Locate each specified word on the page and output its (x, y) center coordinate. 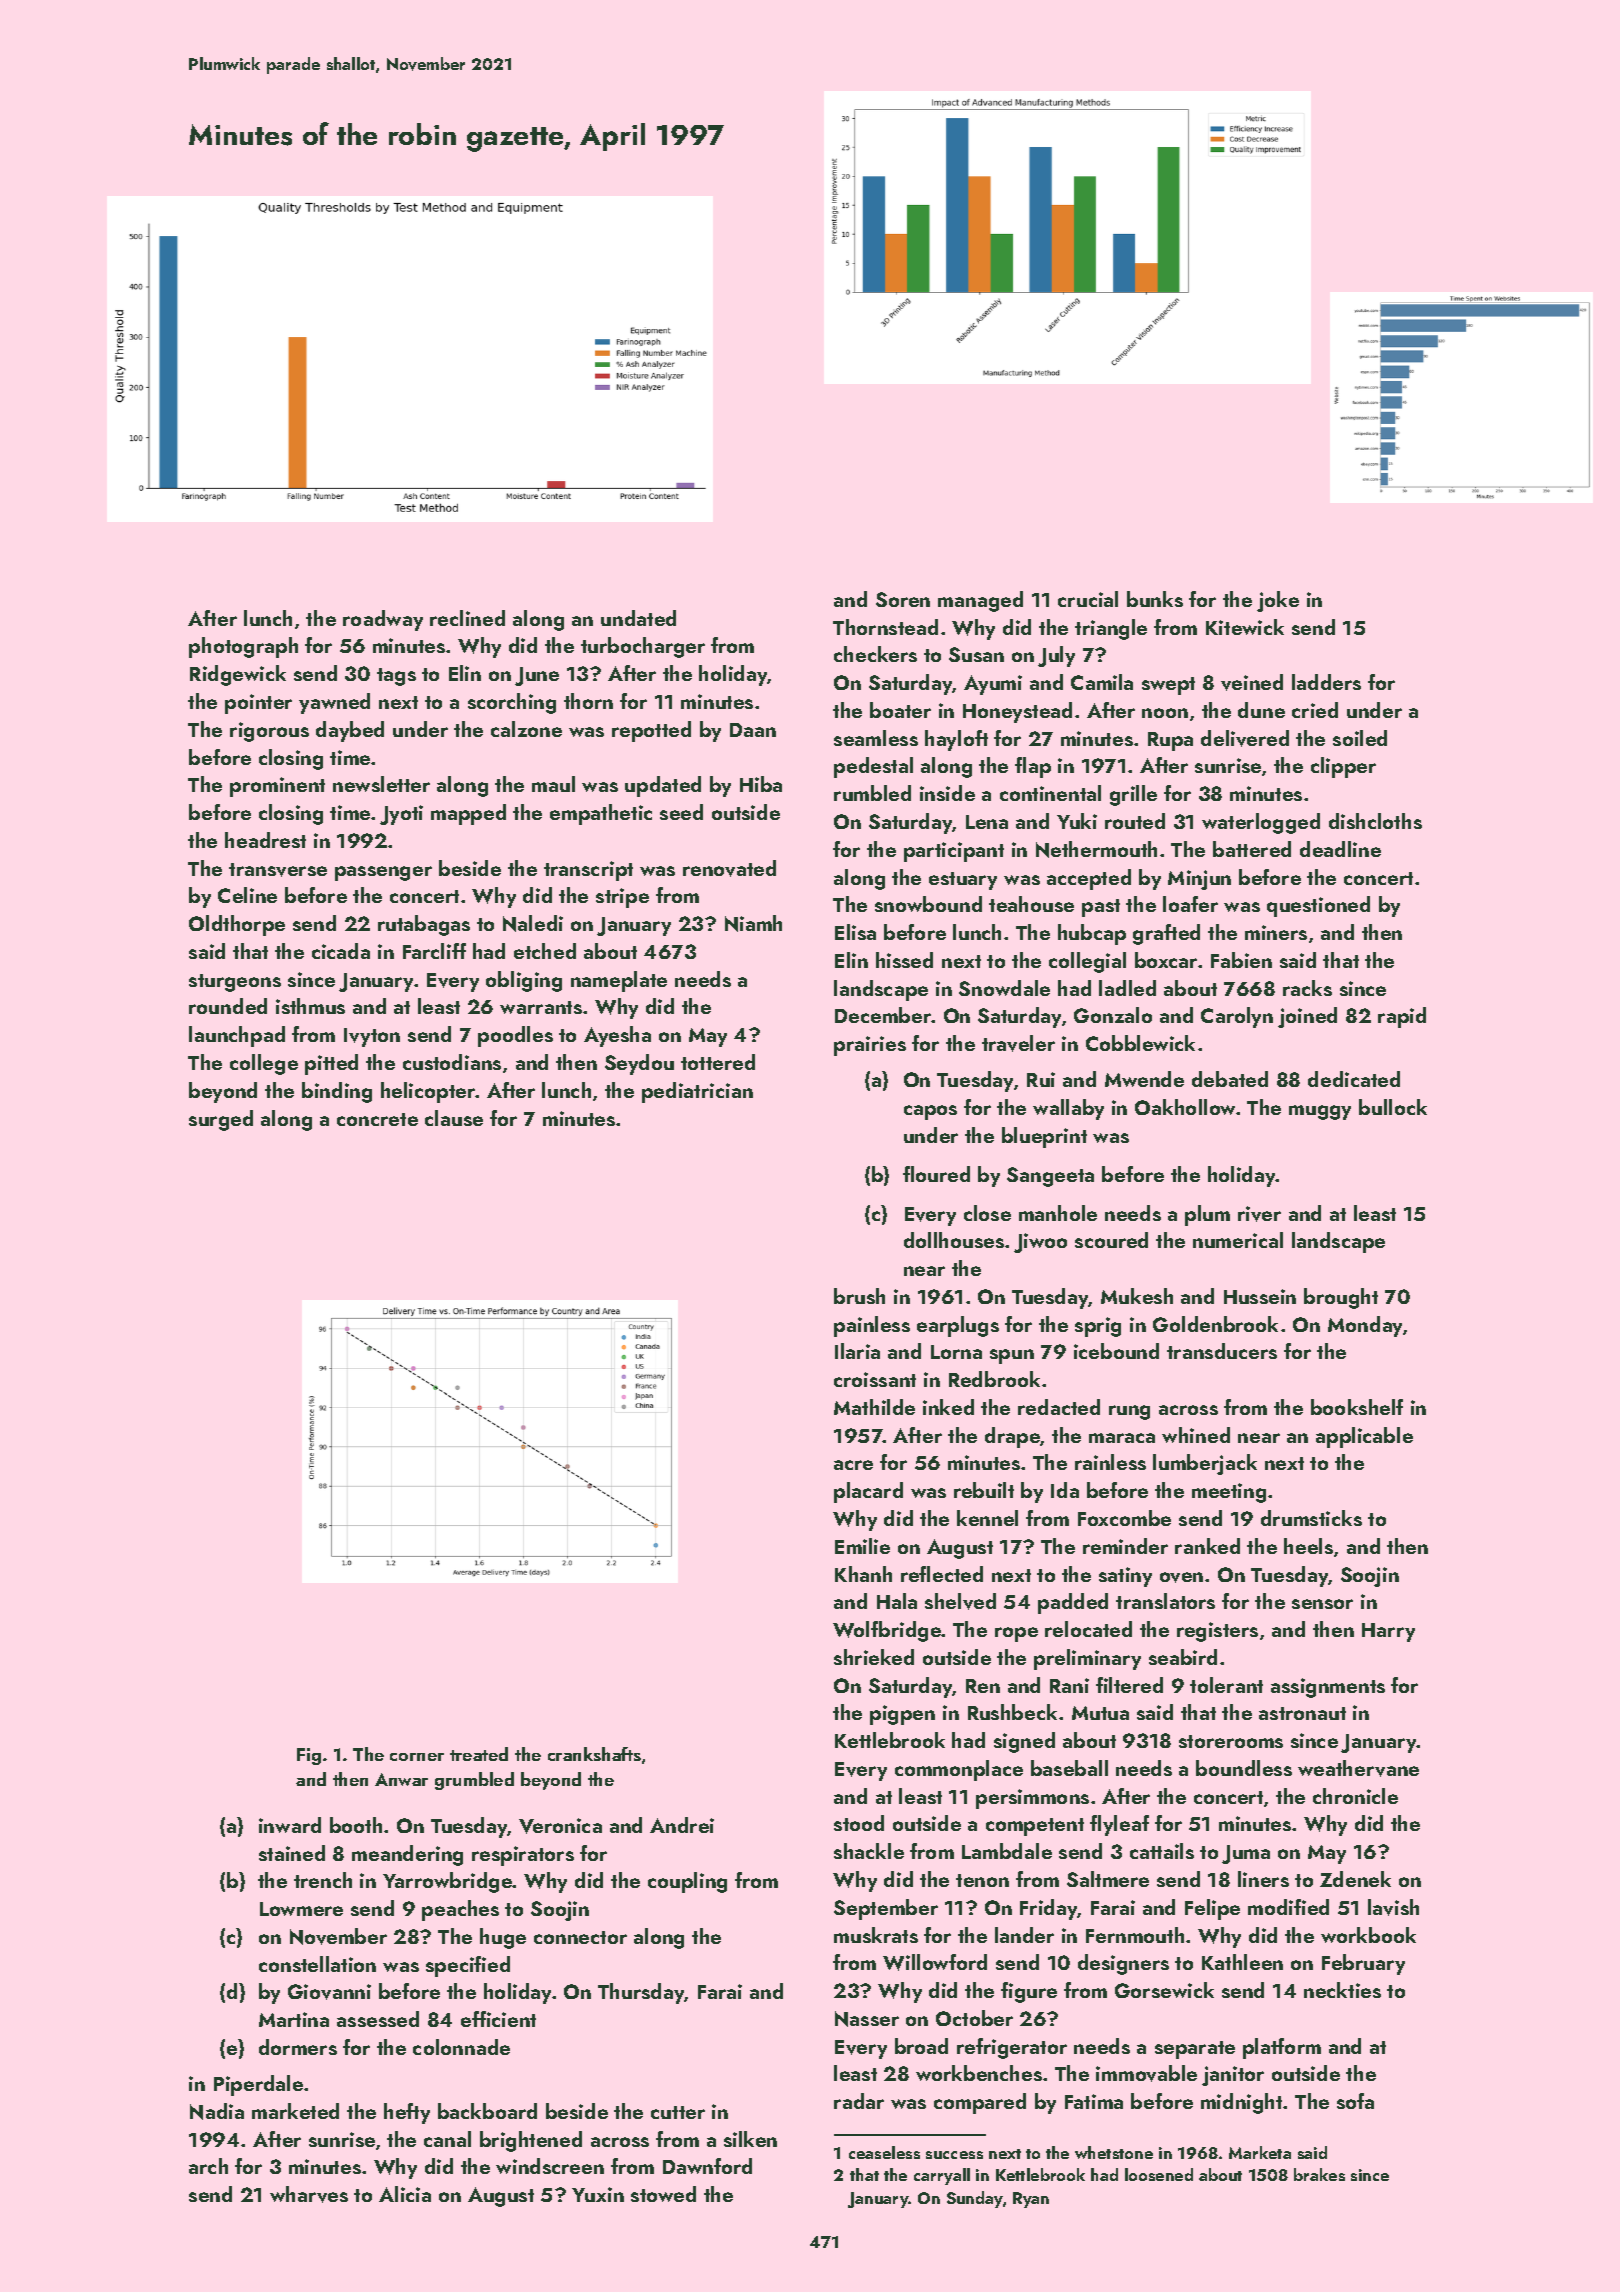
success (954, 2155)
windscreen (550, 2166)
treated (479, 1754)
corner (417, 1757)
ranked (1207, 1546)
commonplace (959, 1770)
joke (1278, 601)
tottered (718, 1062)
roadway (383, 620)
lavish (1393, 1907)
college (264, 1064)
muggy (1320, 1112)
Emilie (862, 1546)
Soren (903, 599)
